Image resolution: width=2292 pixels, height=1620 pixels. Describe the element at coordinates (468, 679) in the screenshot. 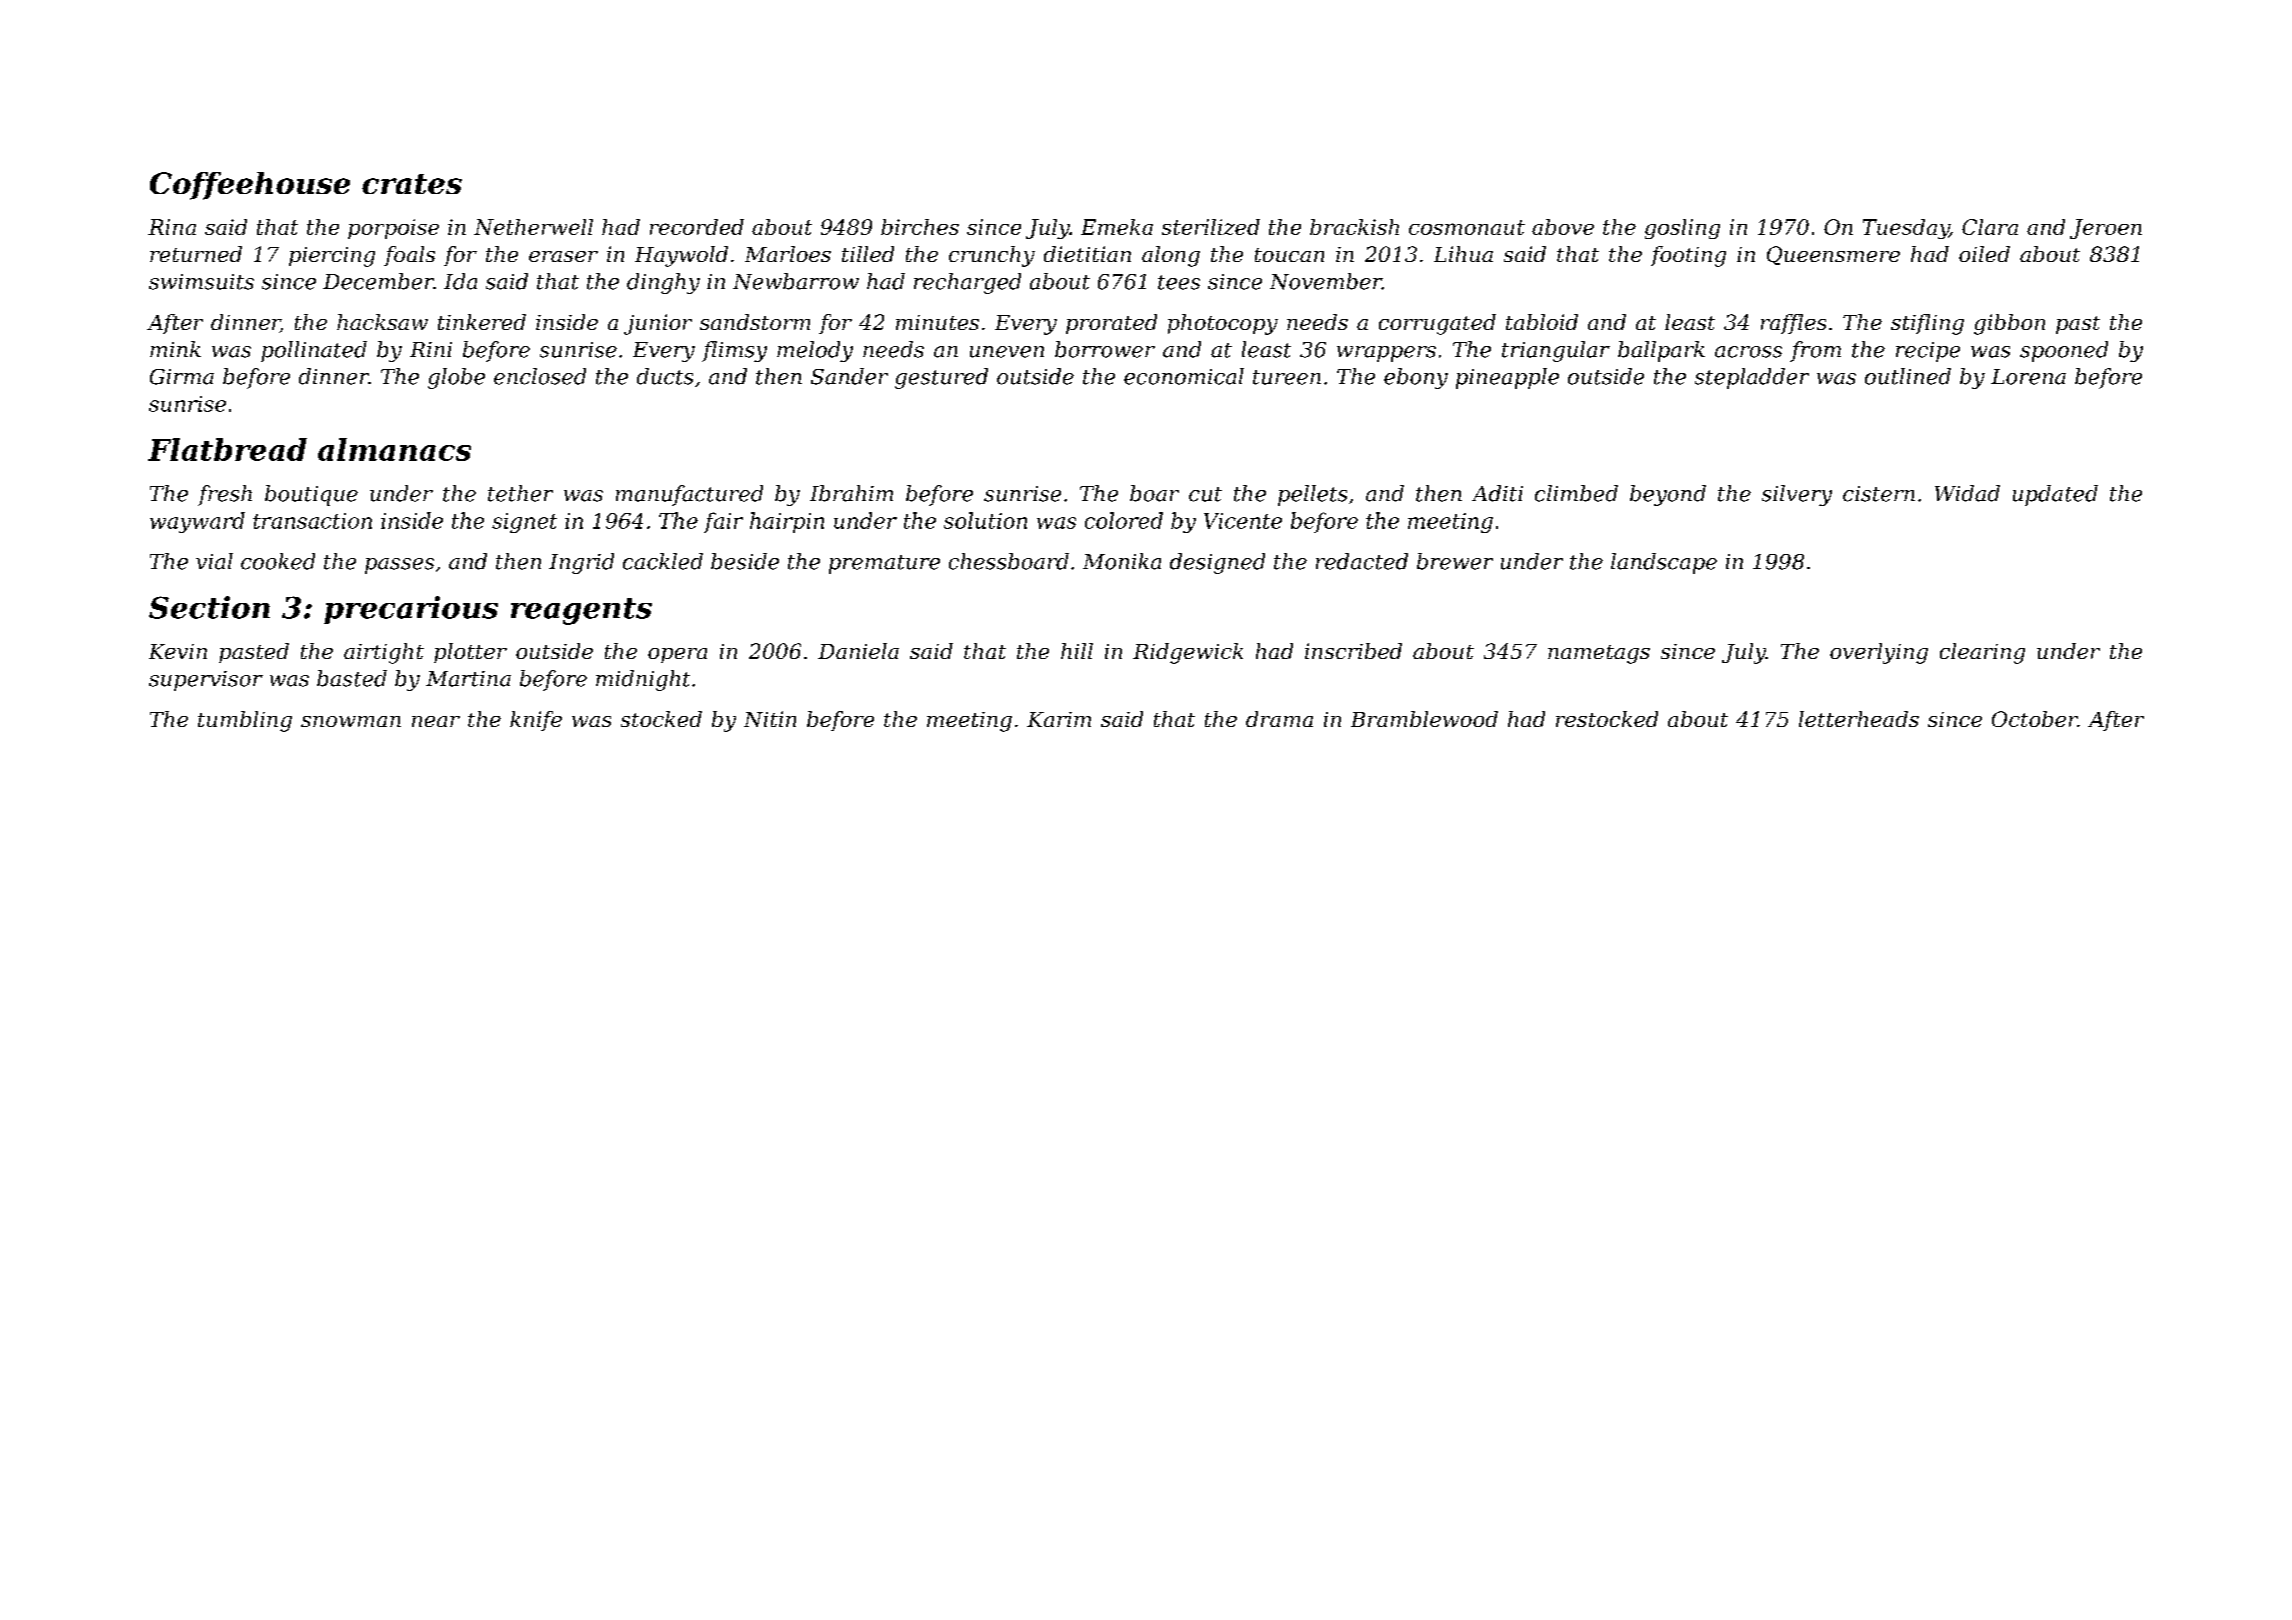

I see `Martina` at that location.
